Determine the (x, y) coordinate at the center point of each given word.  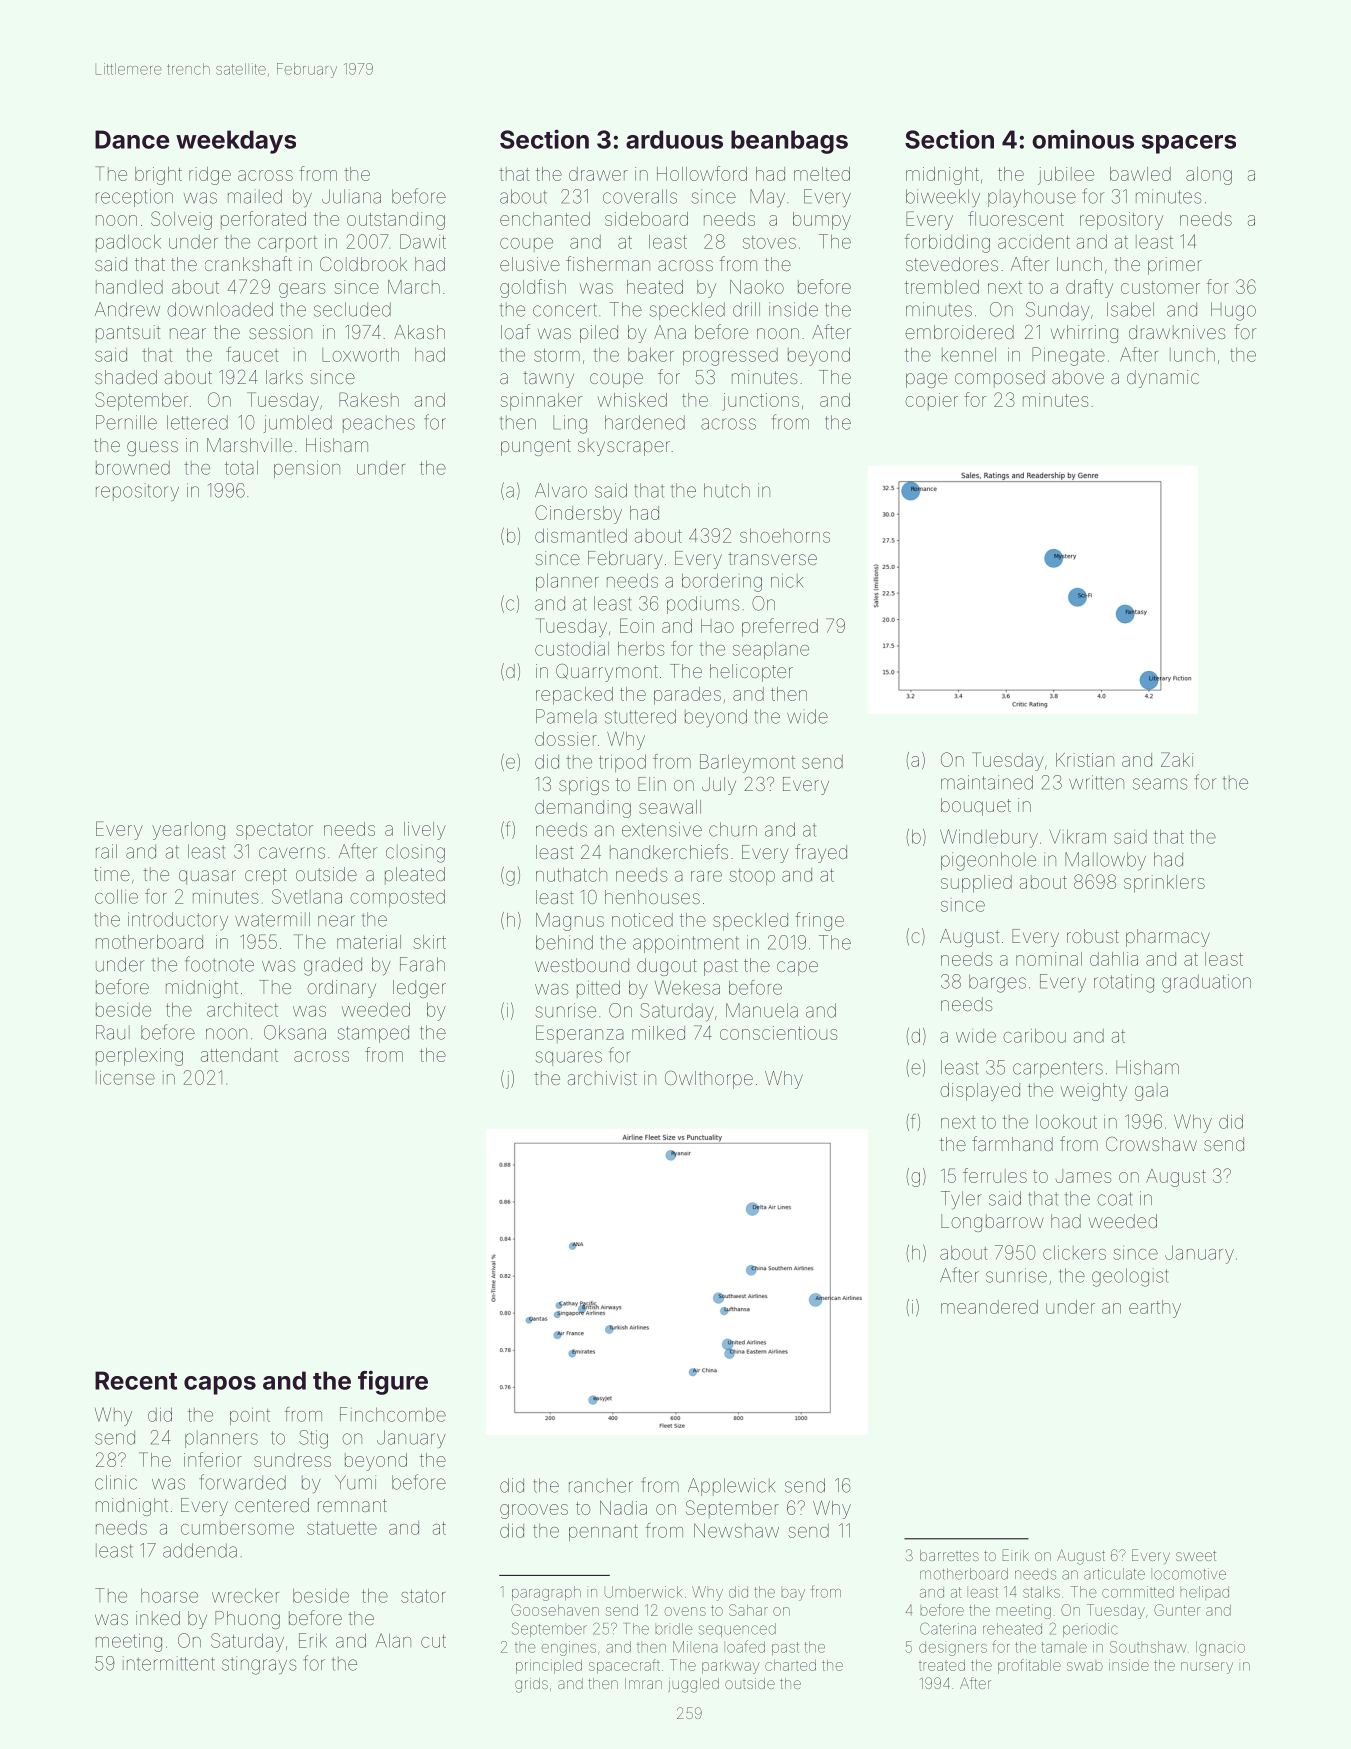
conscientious (778, 1033)
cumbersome (237, 1528)
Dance (132, 139)
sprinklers (1164, 884)
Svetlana (307, 896)
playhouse (1032, 198)
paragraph (546, 1593)
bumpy (822, 221)
